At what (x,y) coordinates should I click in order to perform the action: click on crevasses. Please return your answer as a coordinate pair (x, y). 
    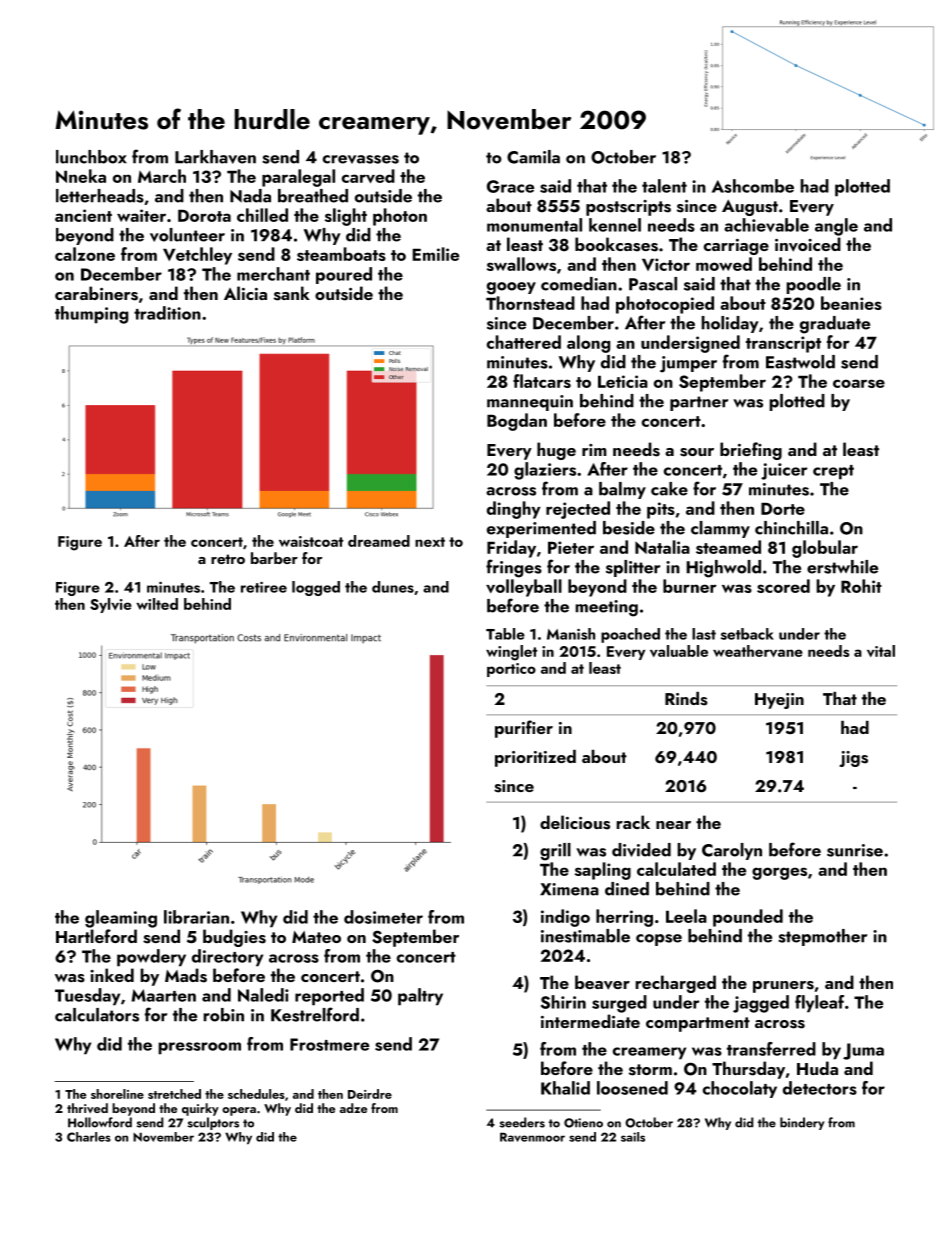
    Looking at the image, I should click on (361, 159).
